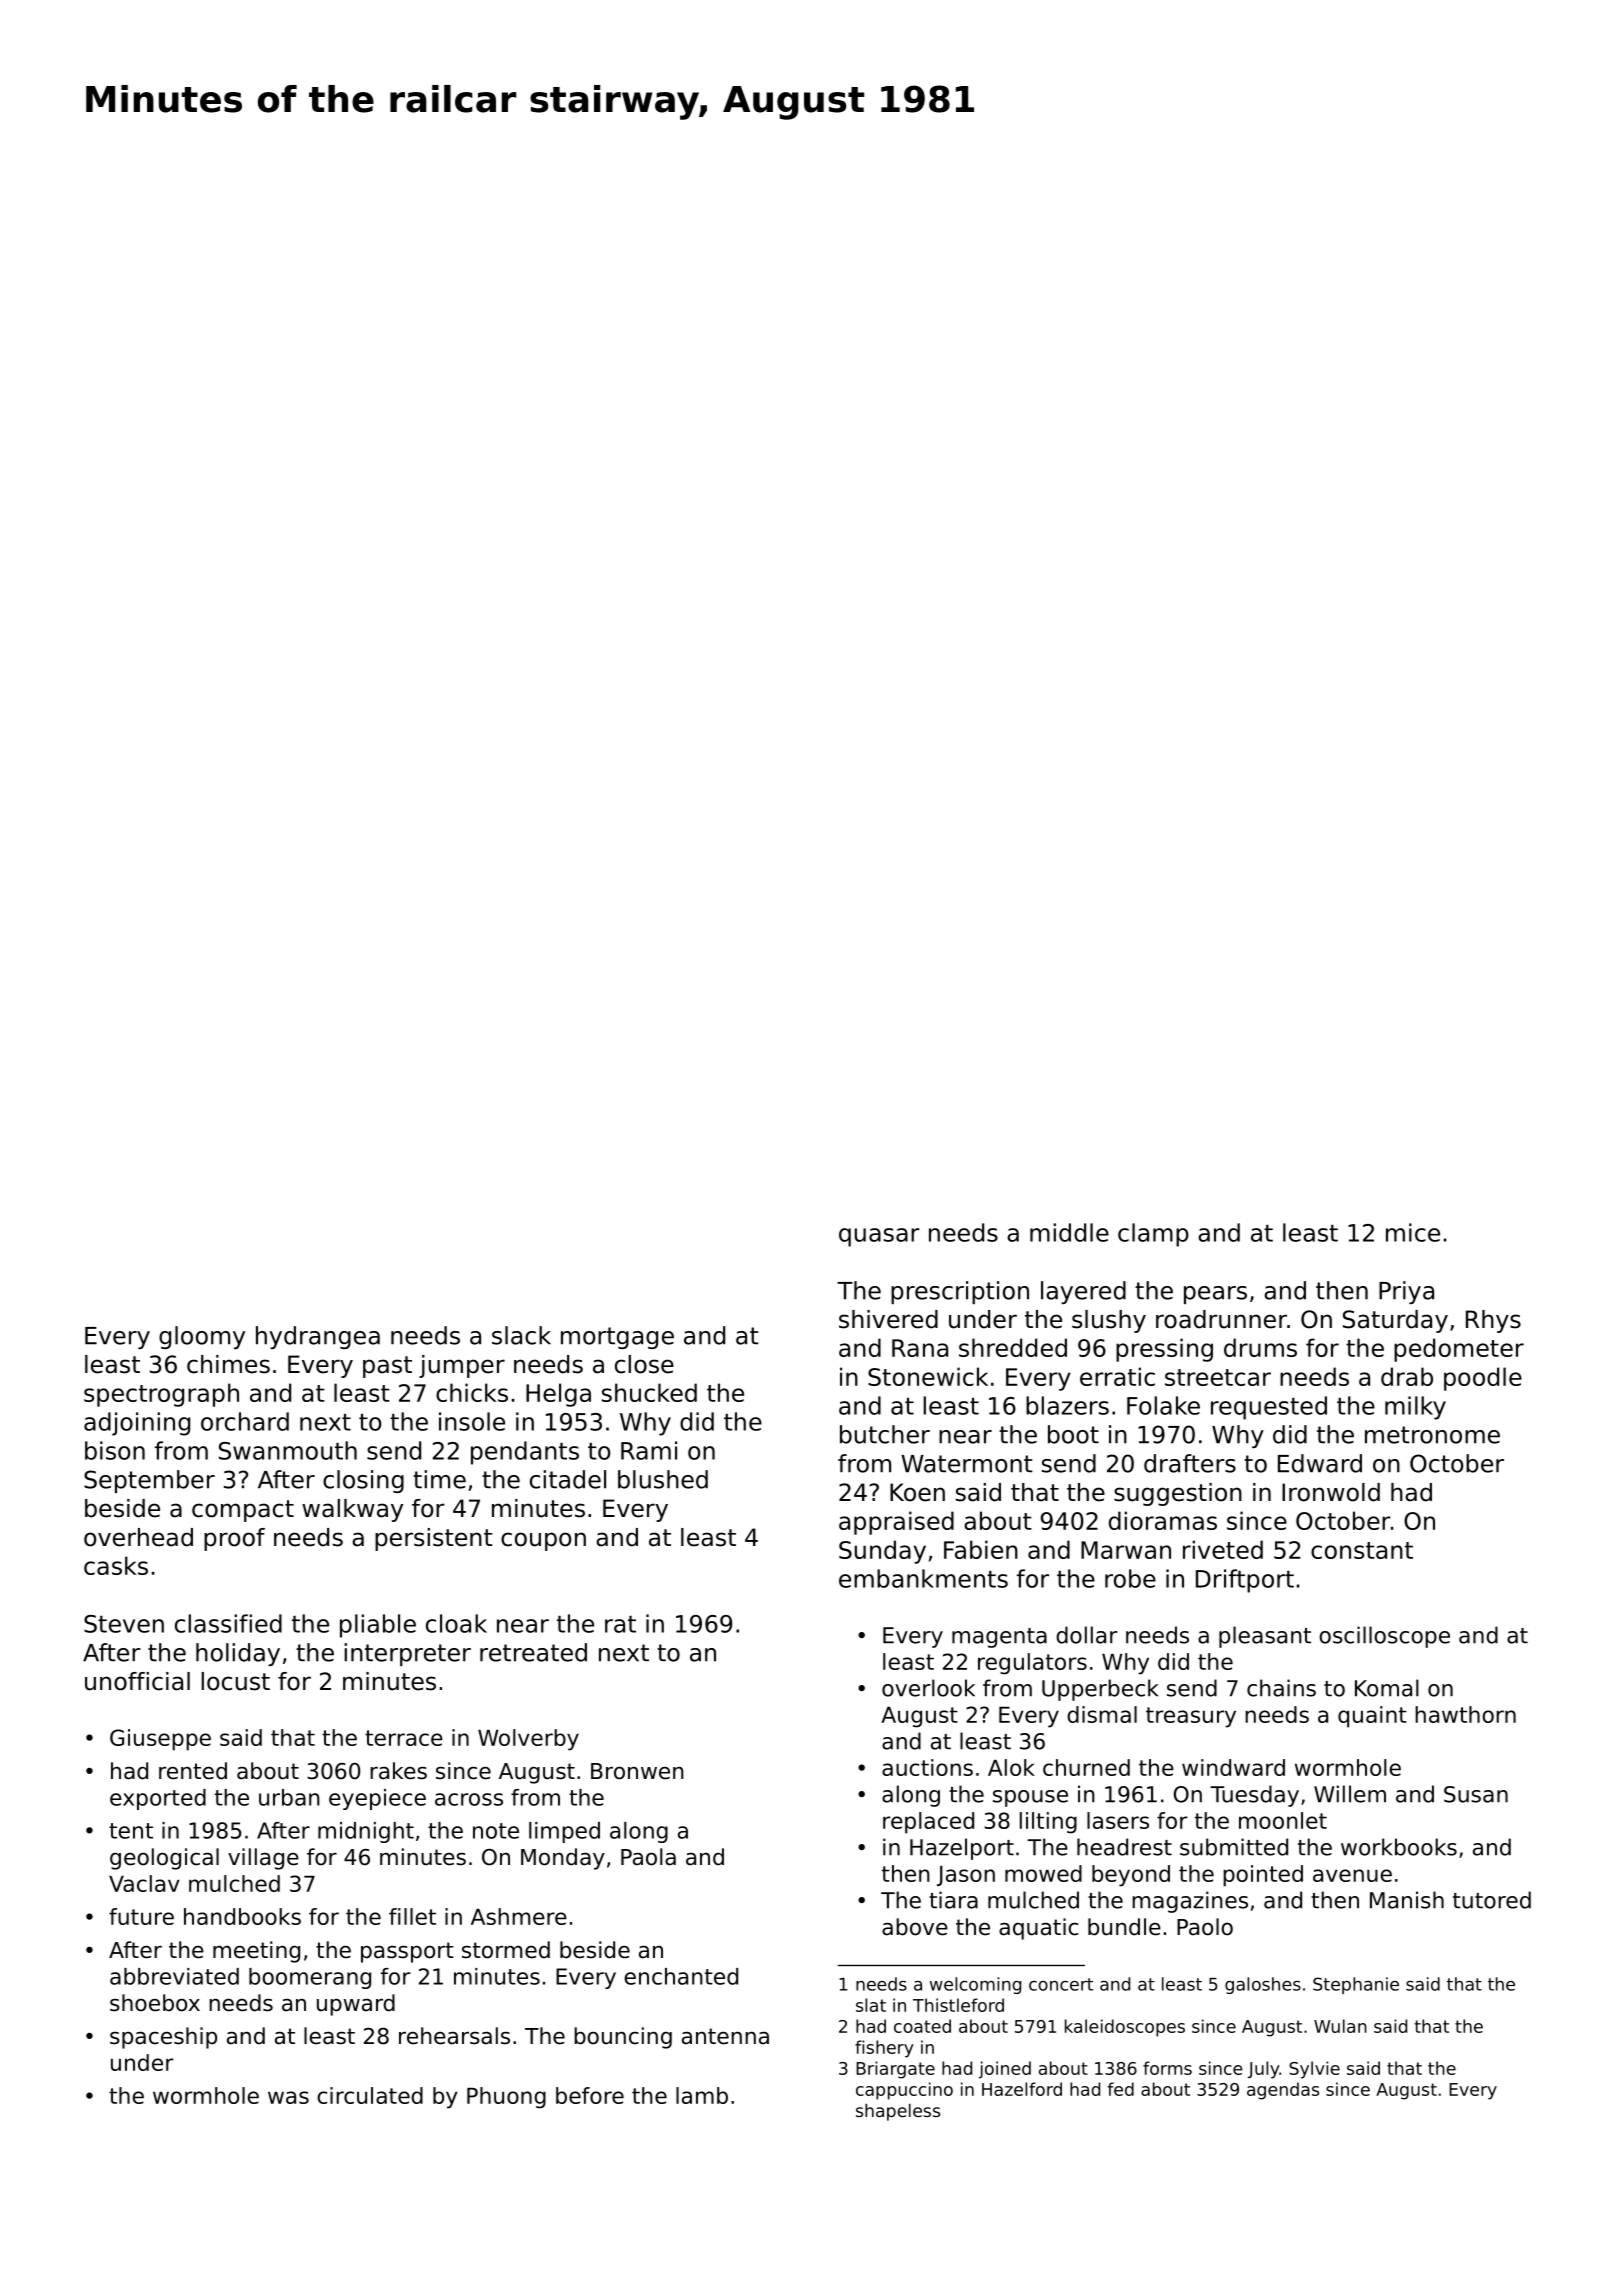 This document has height=2292, width=1620. What do you see at coordinates (1356, 1985) in the document?
I see `Stephanie` at bounding box center [1356, 1985].
